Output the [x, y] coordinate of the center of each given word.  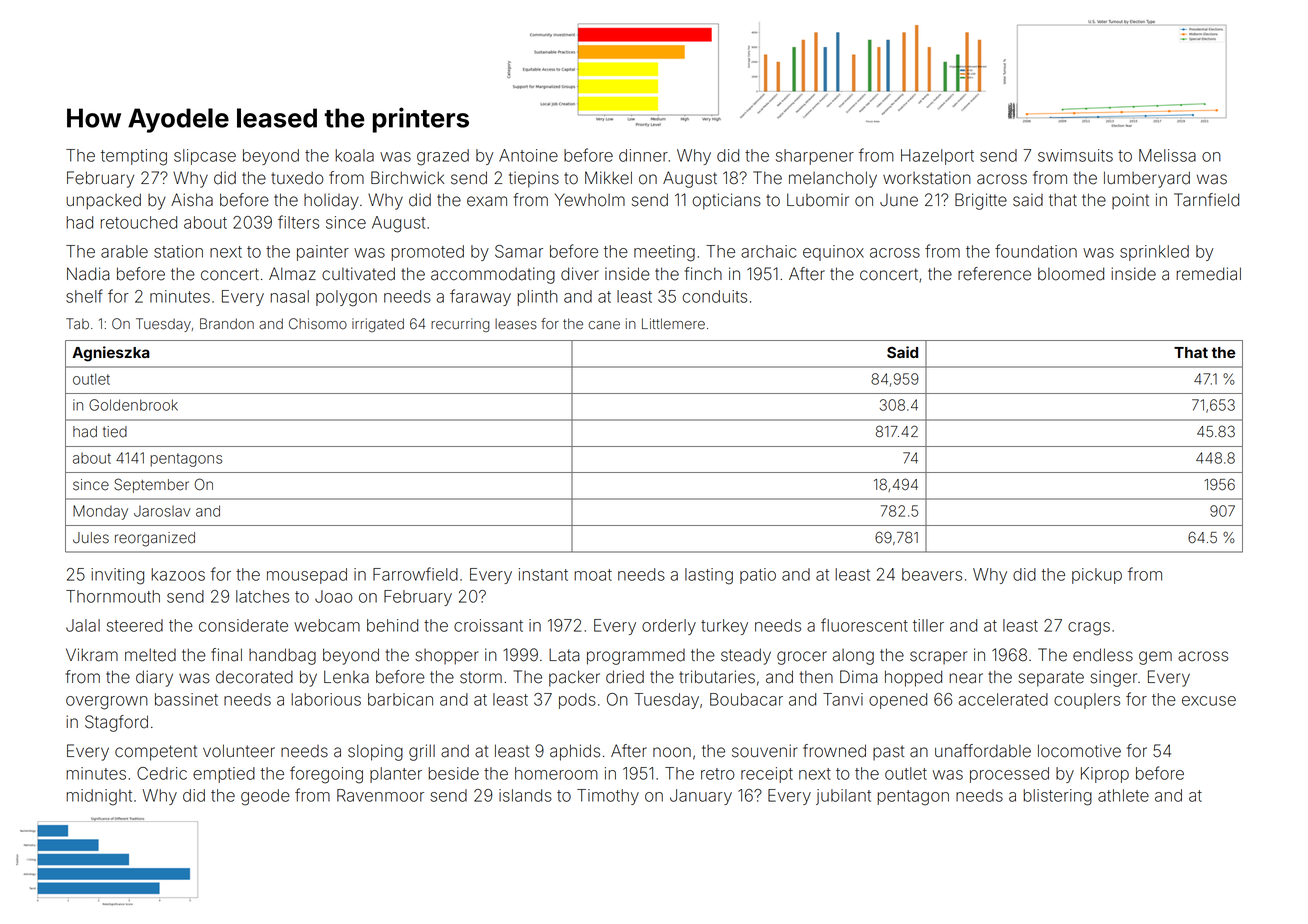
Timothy [608, 797]
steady [746, 656]
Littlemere [673, 324]
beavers [932, 574]
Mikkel [608, 178]
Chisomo [318, 324]
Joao [334, 596]
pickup [1097, 576]
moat [593, 575]
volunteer [239, 751]
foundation [1036, 251]
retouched [138, 222]
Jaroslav [162, 511]
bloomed [1071, 274]
